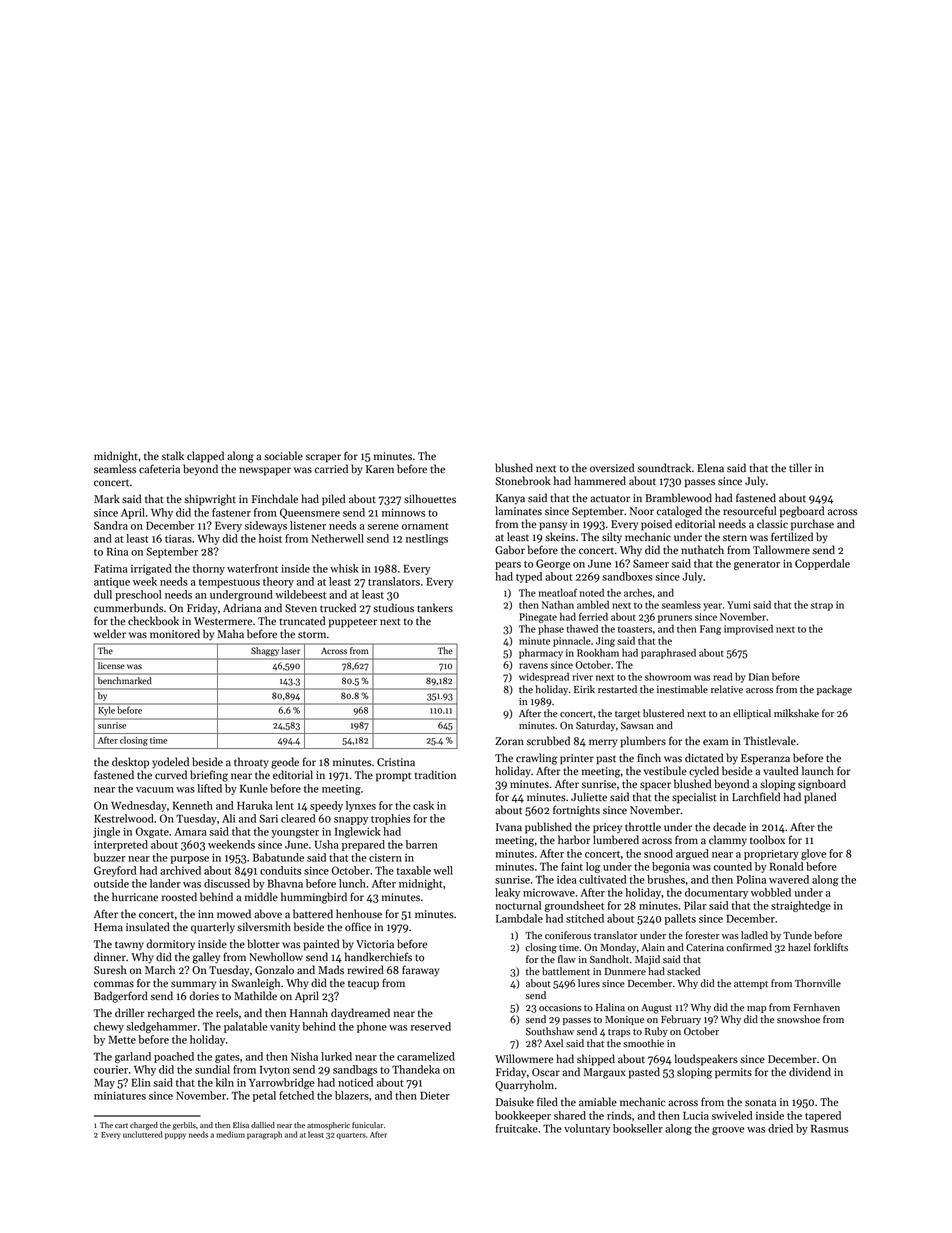 The image size is (952, 1233). What do you see at coordinates (111, 525) in the document?
I see `Sandra` at bounding box center [111, 525].
